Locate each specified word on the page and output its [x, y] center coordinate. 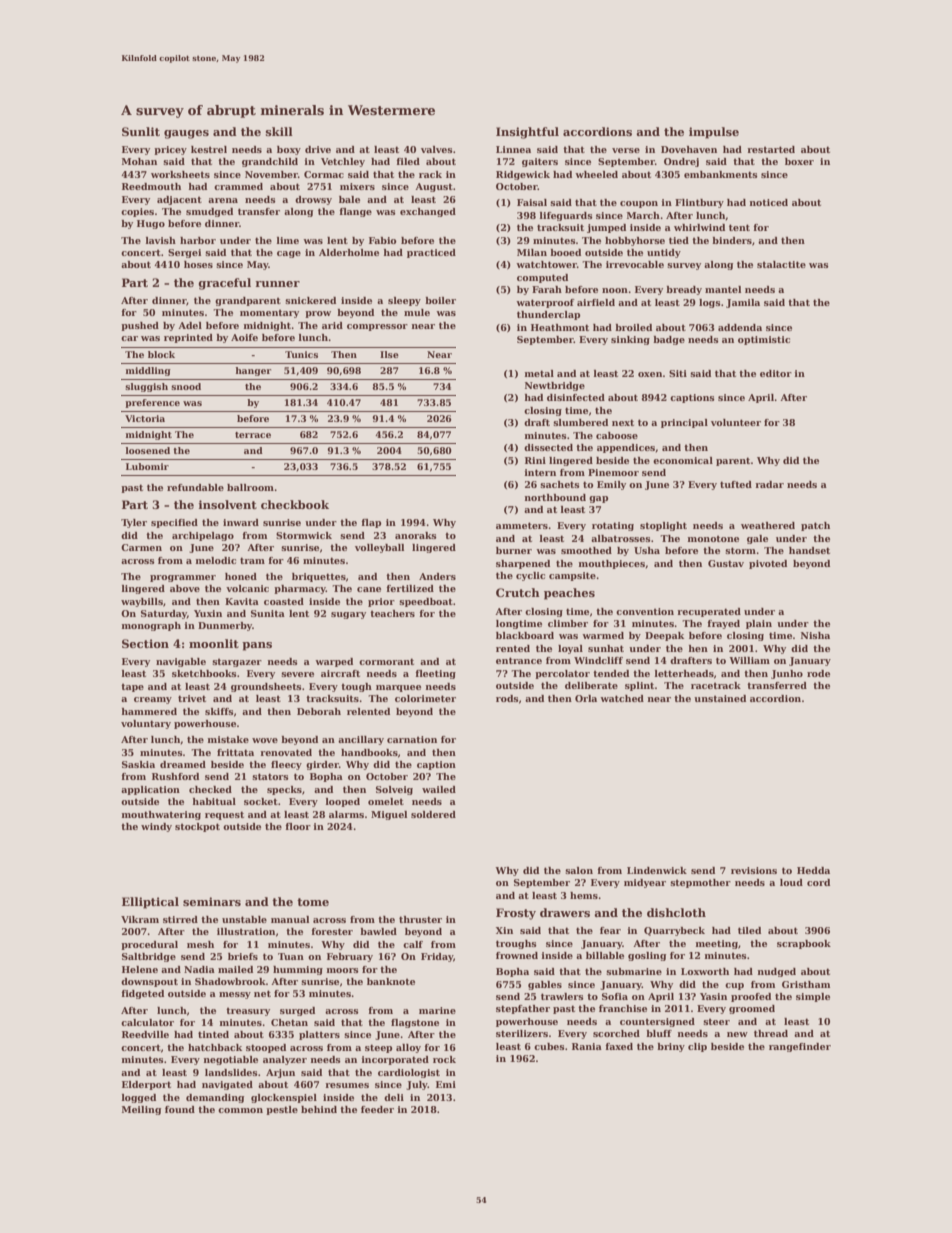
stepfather [523, 1009]
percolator [562, 674]
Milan [532, 252]
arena [223, 200]
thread [771, 1033]
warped [334, 662]
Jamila [743, 303]
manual [290, 919]
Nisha [815, 635]
